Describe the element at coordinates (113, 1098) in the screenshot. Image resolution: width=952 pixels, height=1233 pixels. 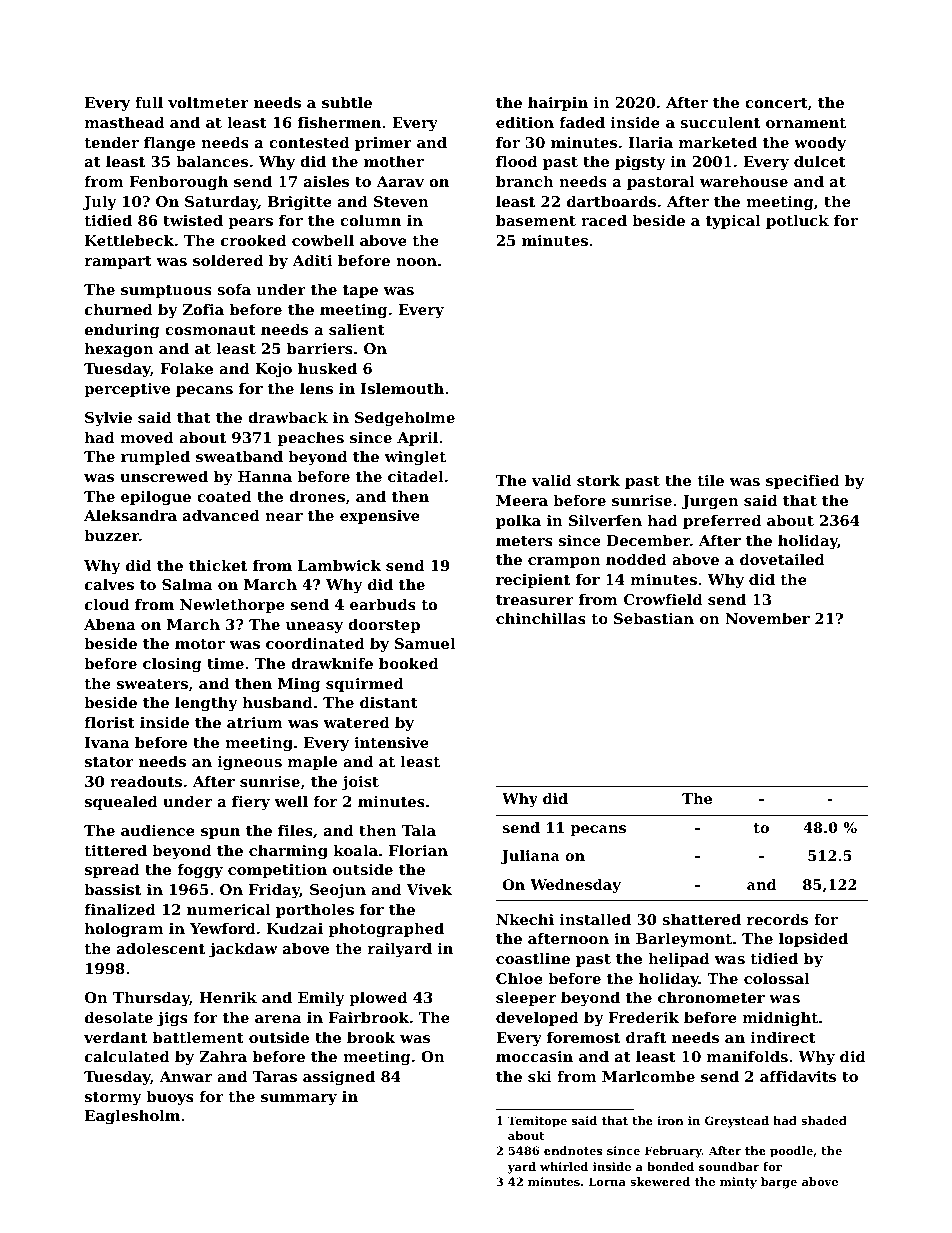
I see `stormy` at that location.
